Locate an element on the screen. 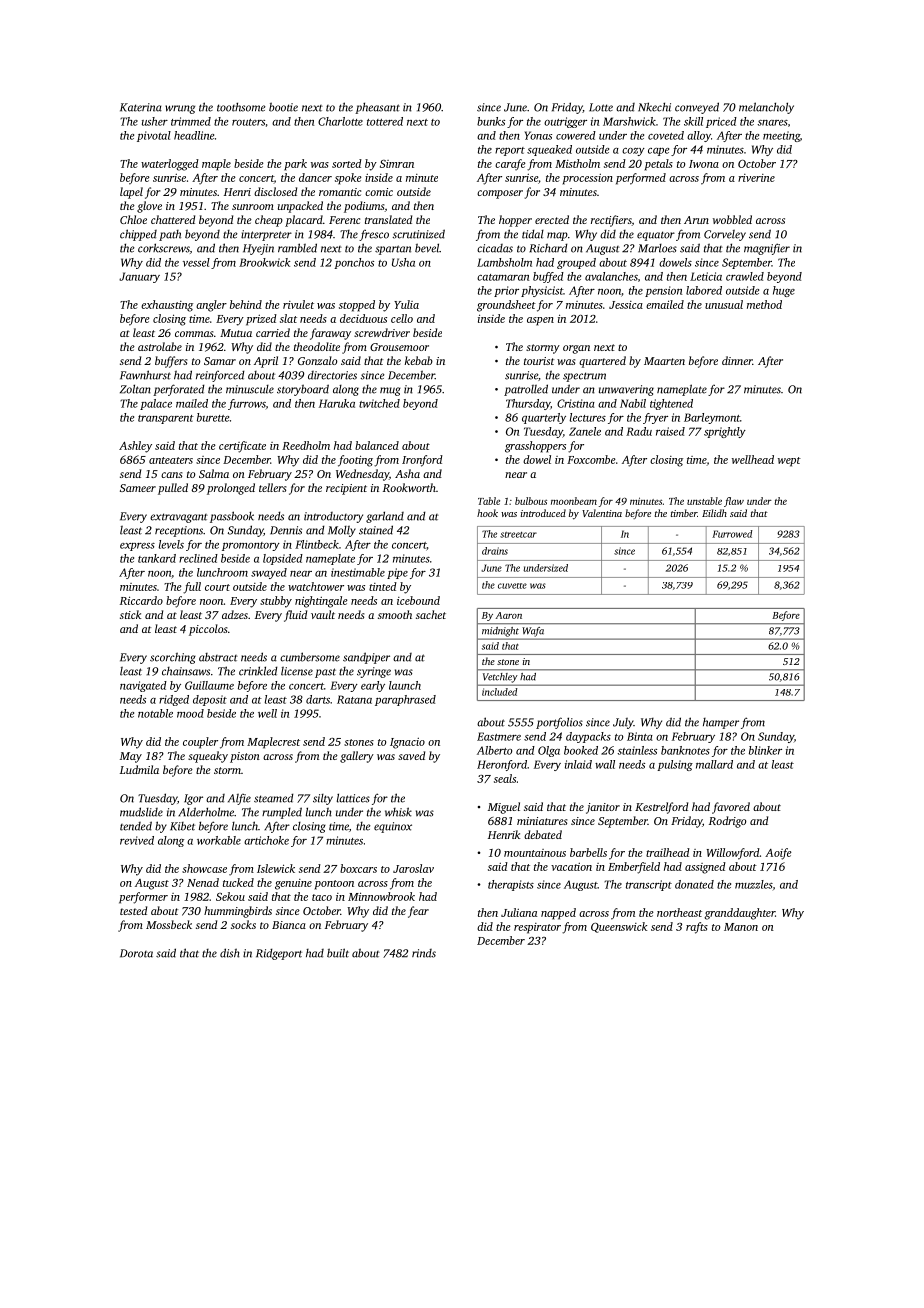 The width and height of the screenshot is (924, 1308). Ridgeport is located at coordinates (279, 954).
